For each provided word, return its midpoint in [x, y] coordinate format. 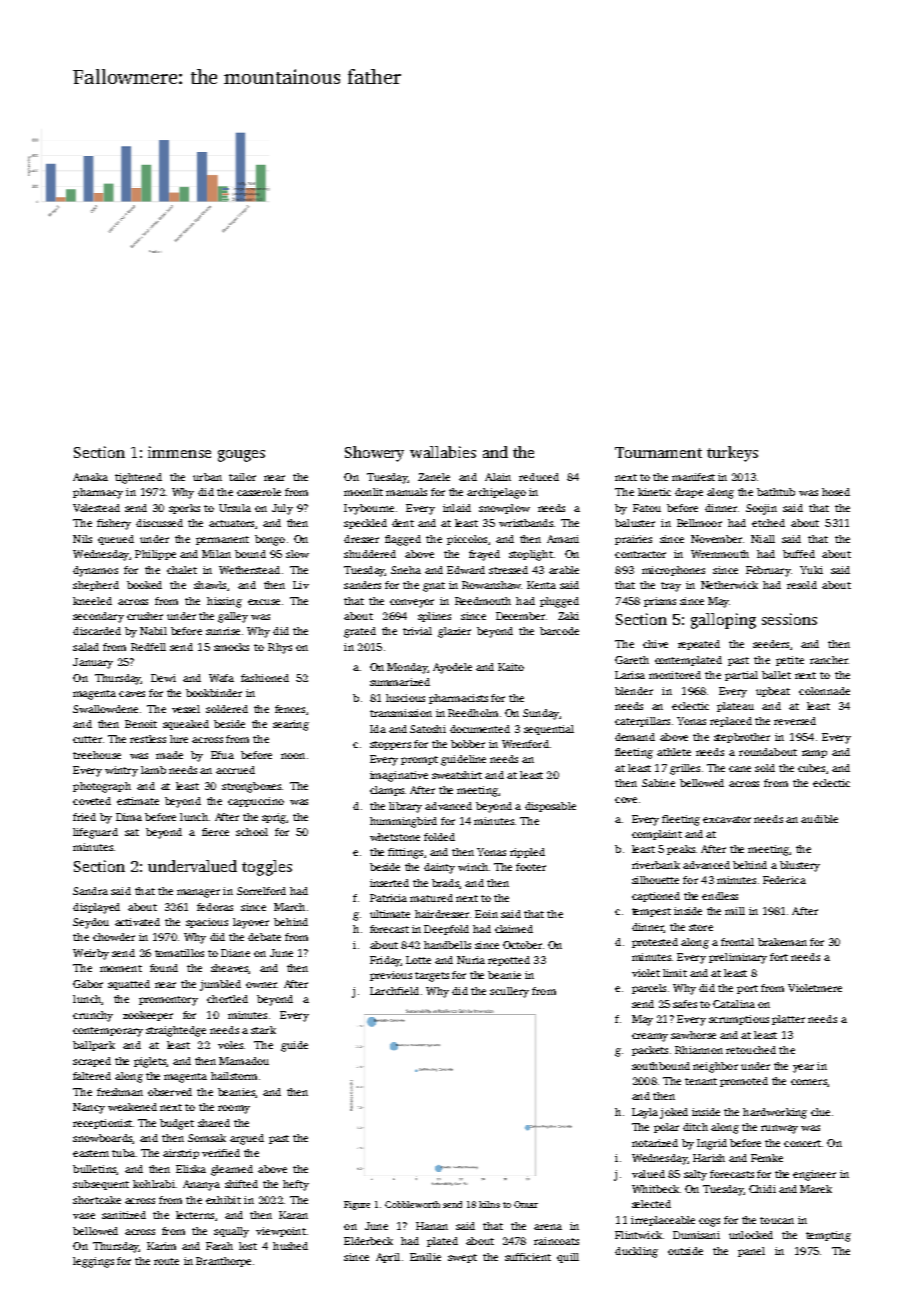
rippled [527, 853]
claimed [514, 929]
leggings [93, 1262]
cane [740, 769]
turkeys [732, 454]
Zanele [434, 477]
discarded [97, 631]
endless [720, 896]
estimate [138, 801]
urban [207, 477]
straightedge [176, 1031]
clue [820, 1112]
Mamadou [244, 1061]
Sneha [406, 570]
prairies [633, 540]
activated [137, 922]
